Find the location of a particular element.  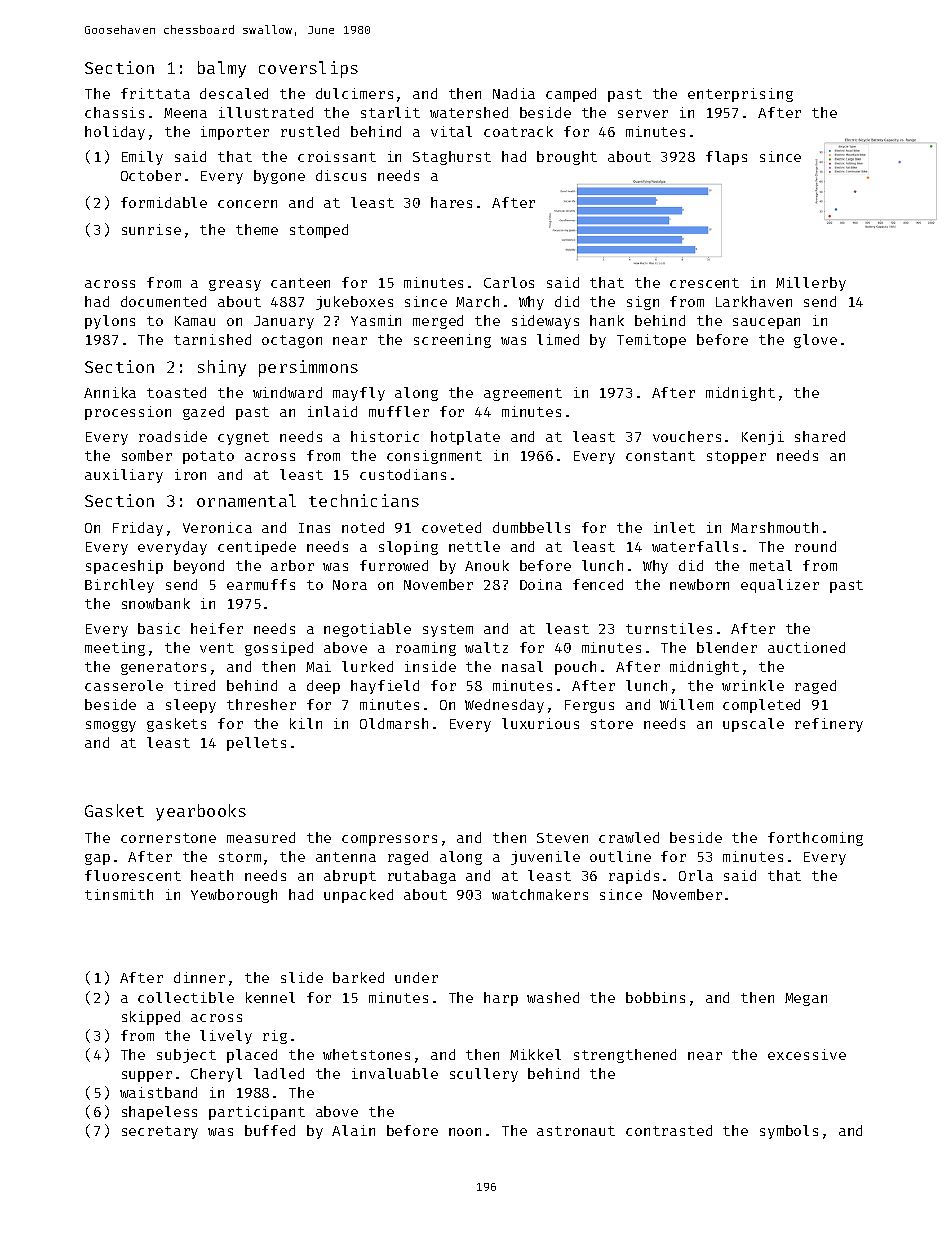

frittata is located at coordinates (155, 93).
